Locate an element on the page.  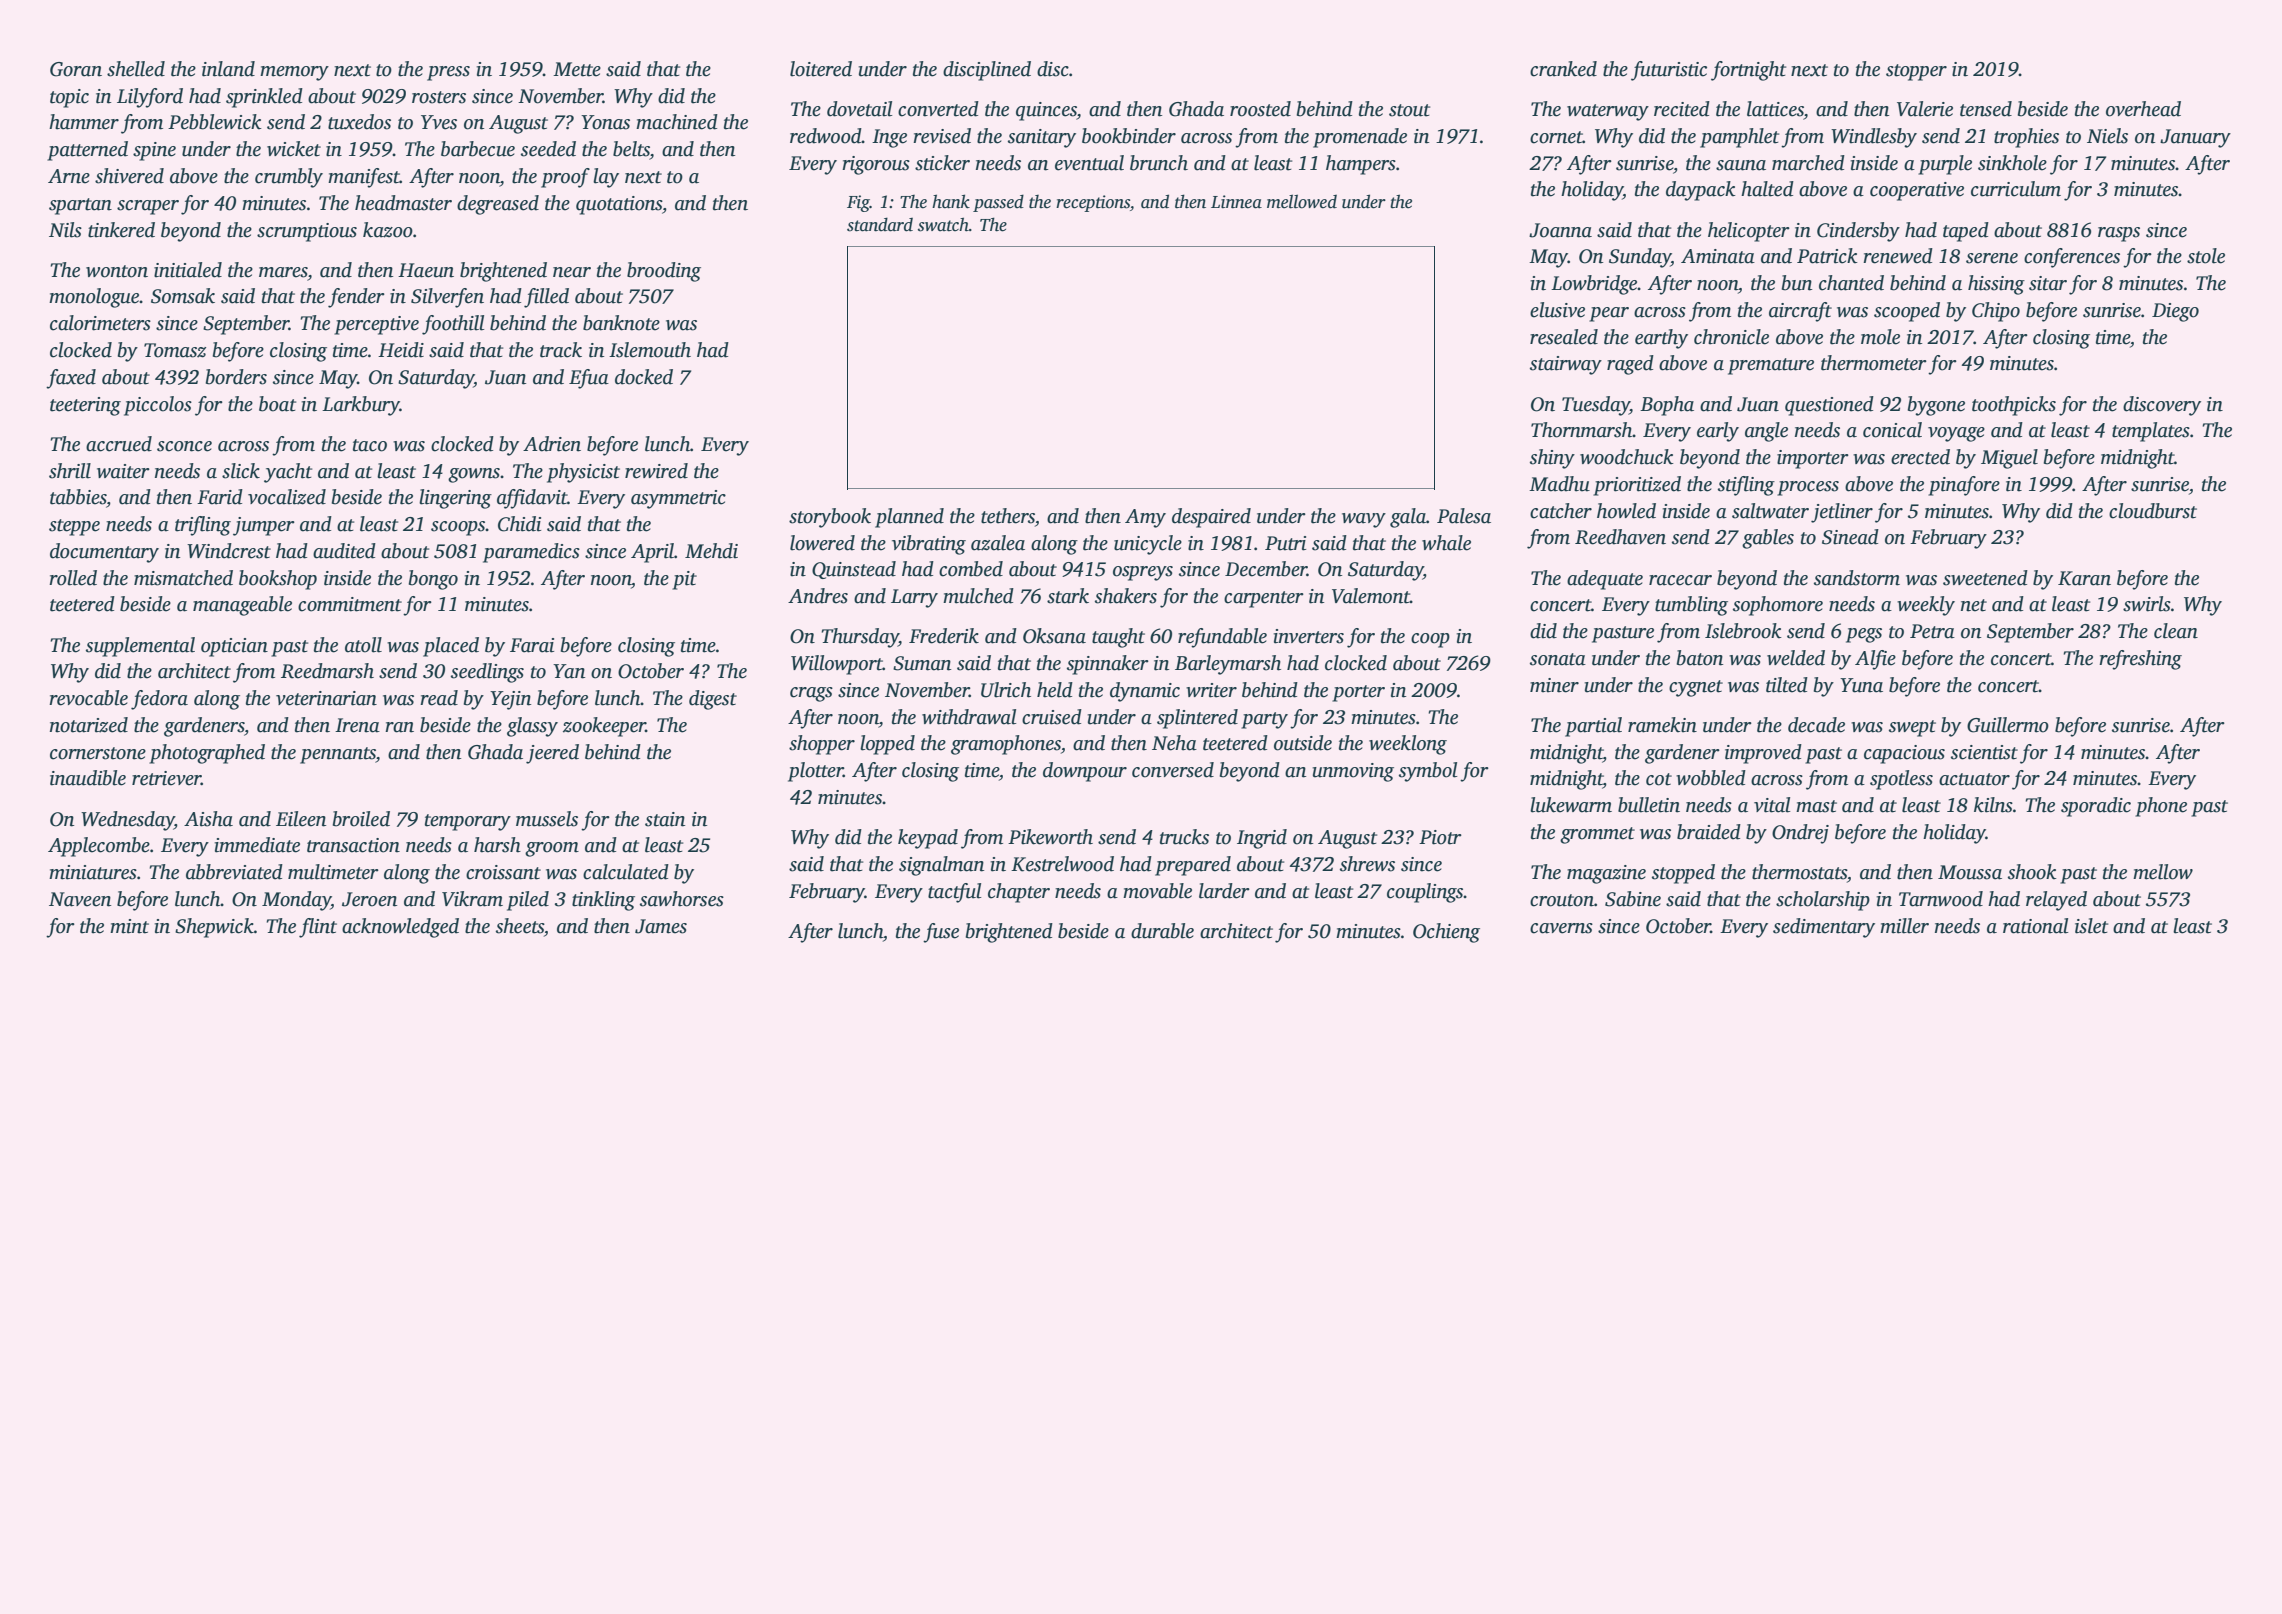
inverters is located at coordinates (1309, 636).
